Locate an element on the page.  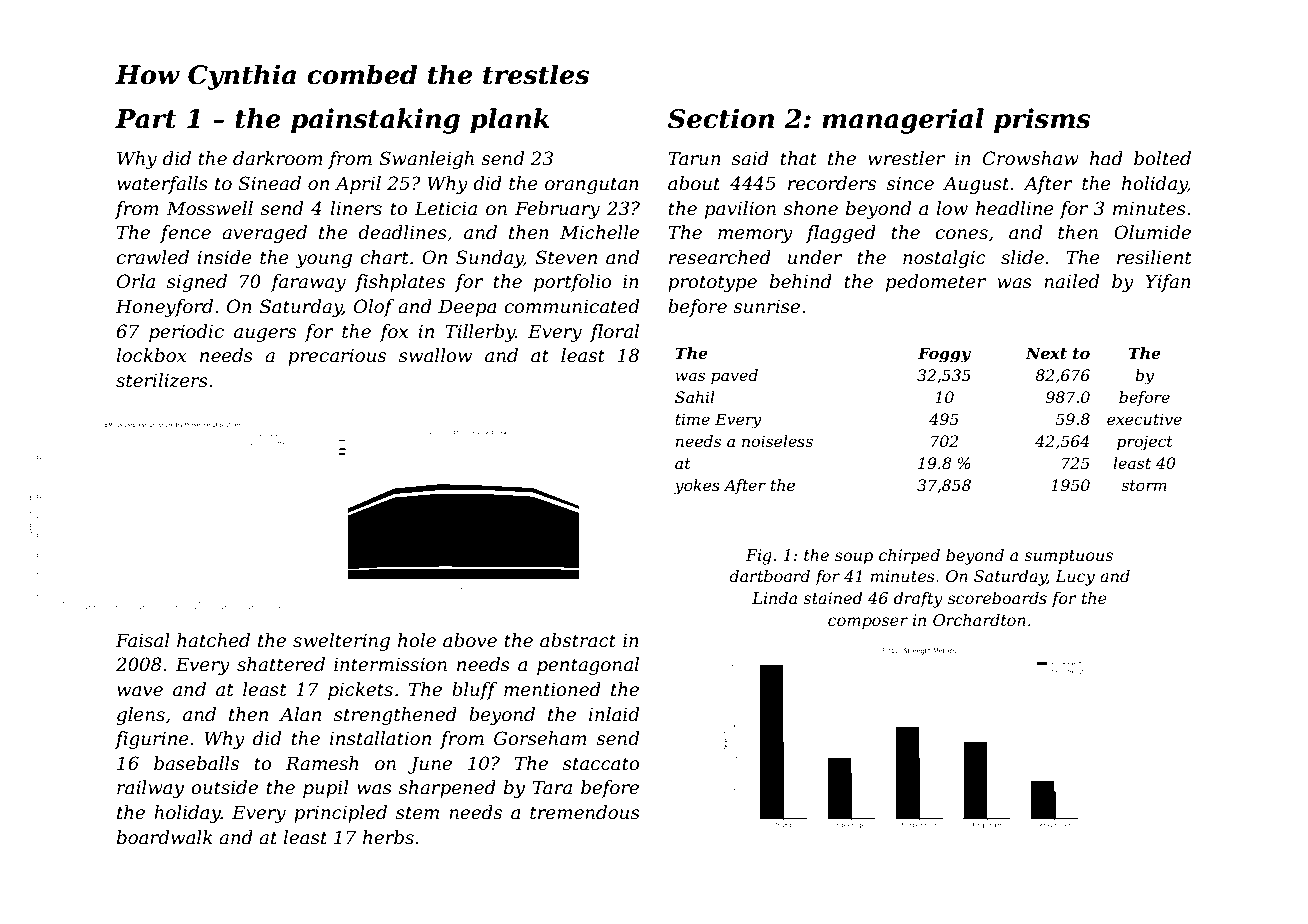
stained is located at coordinates (833, 598).
